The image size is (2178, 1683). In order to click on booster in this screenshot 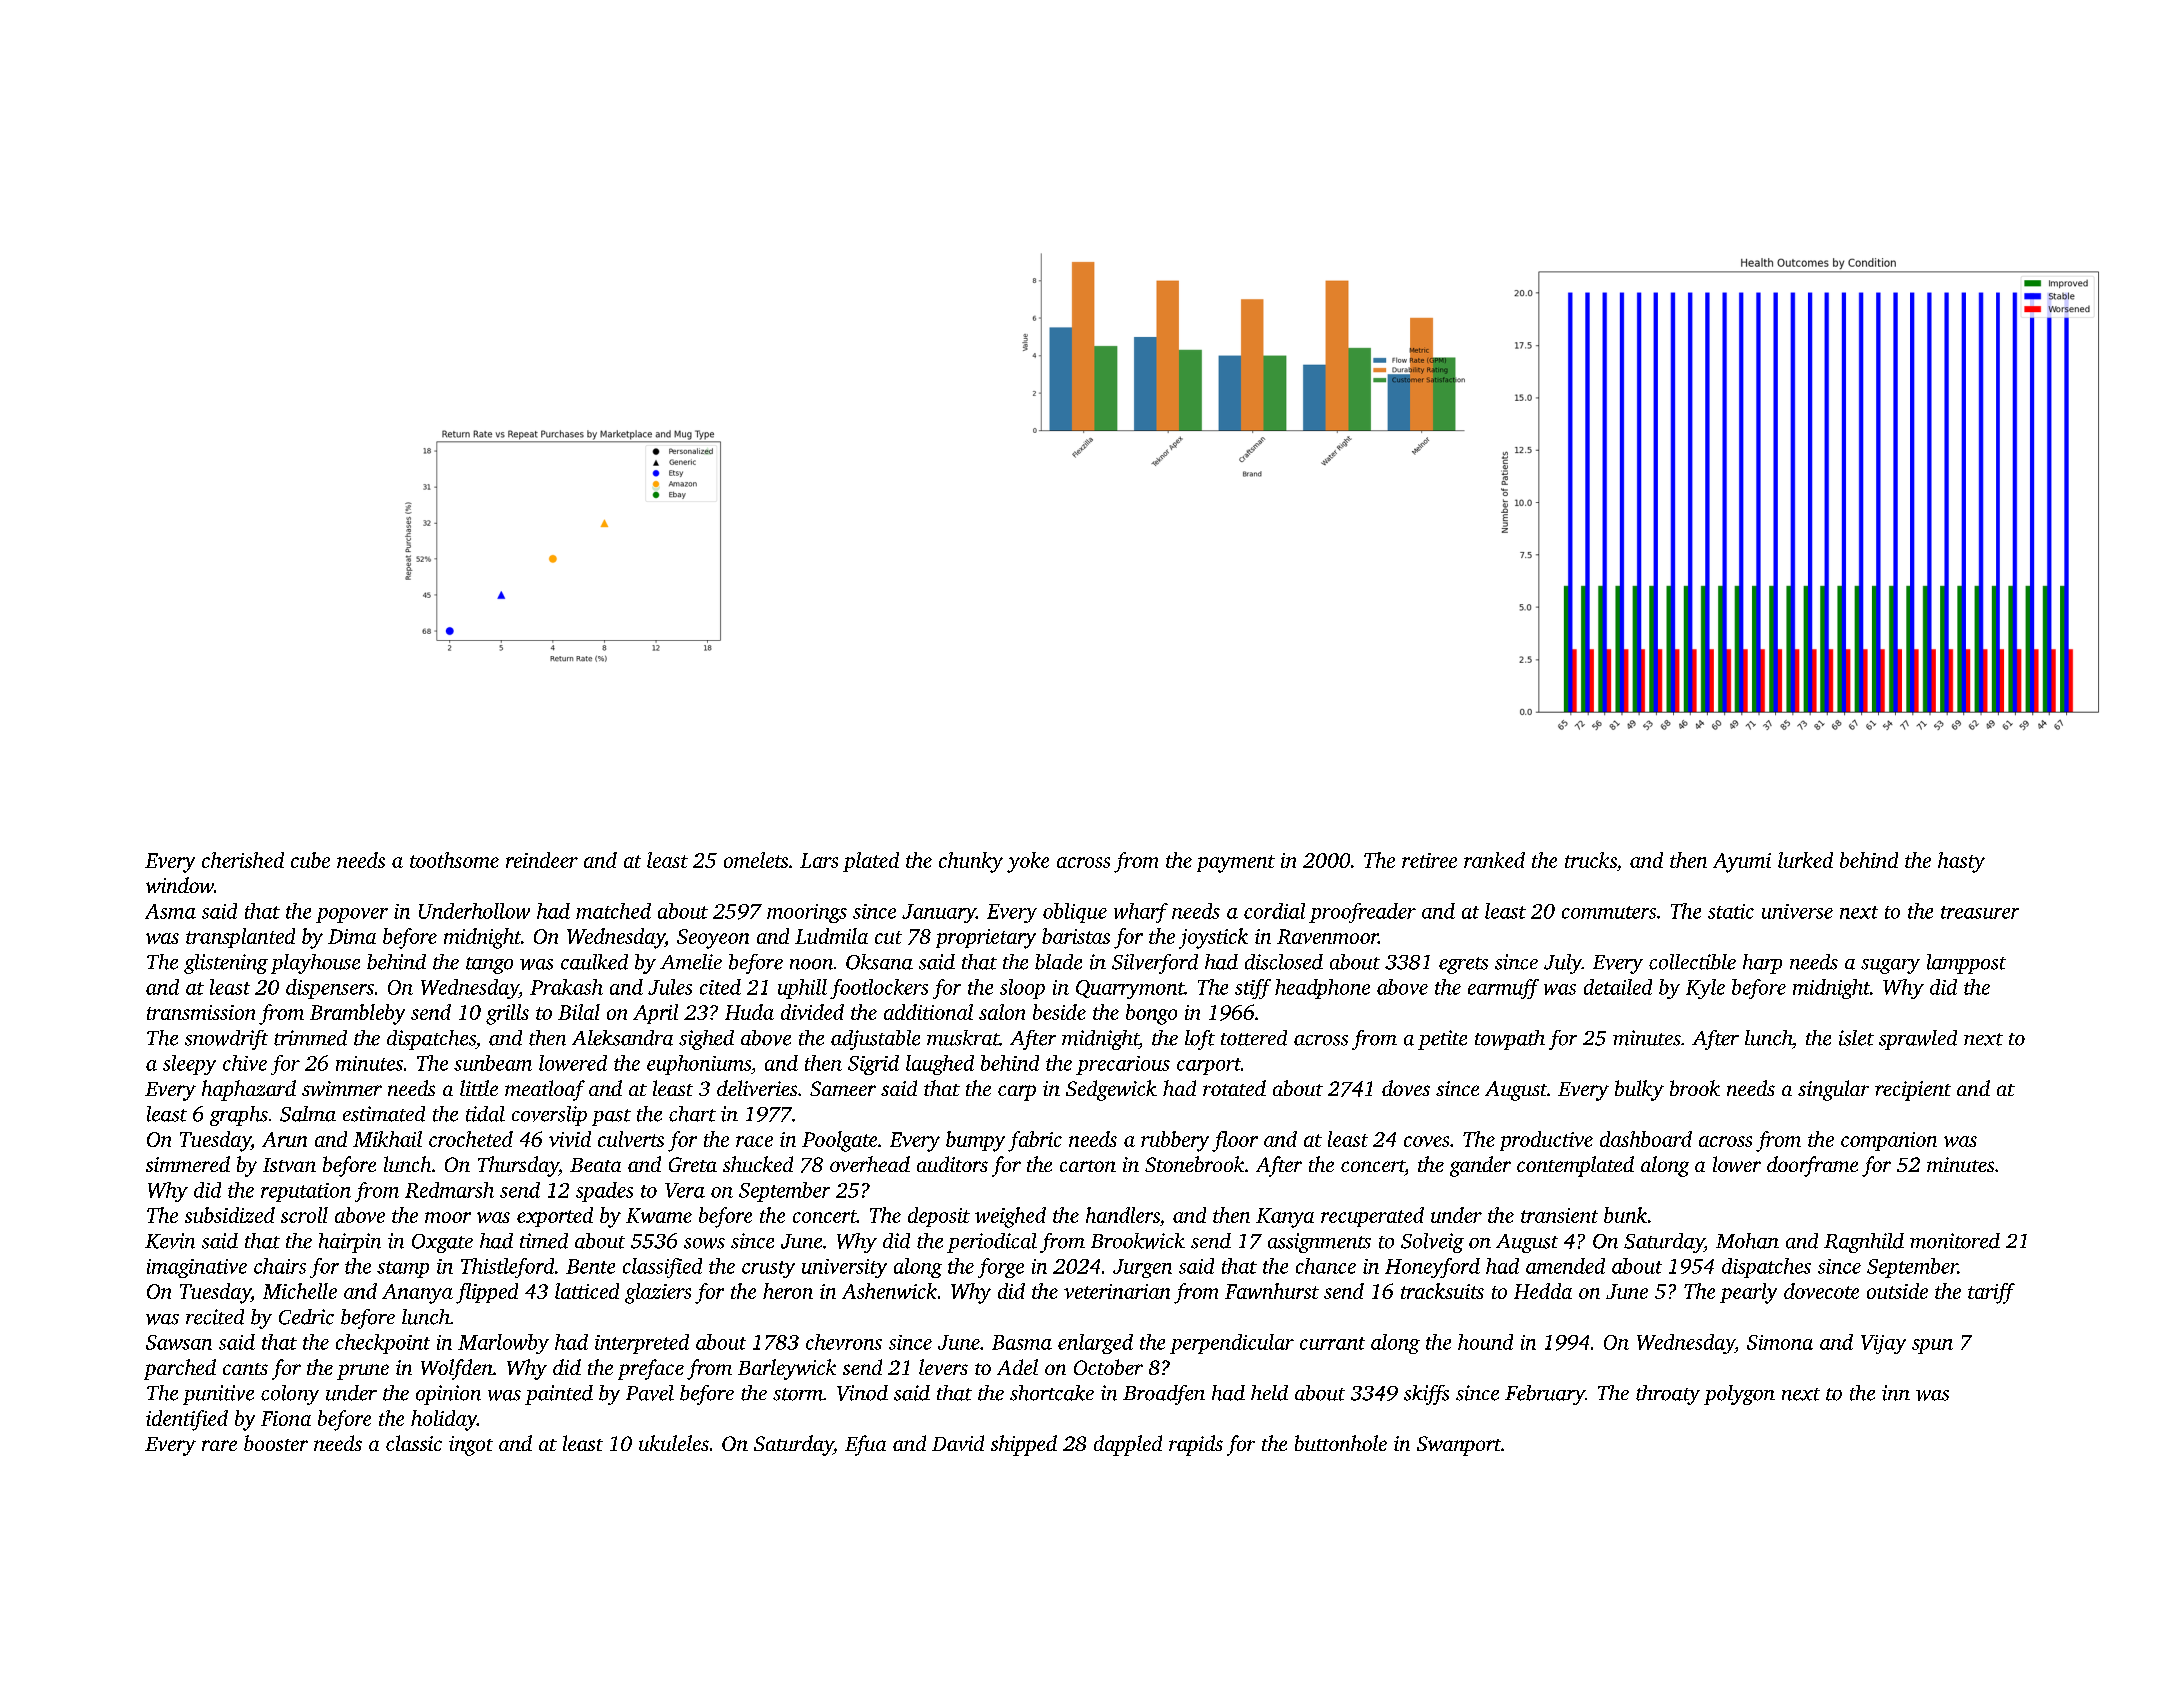, I will do `click(276, 1443)`.
